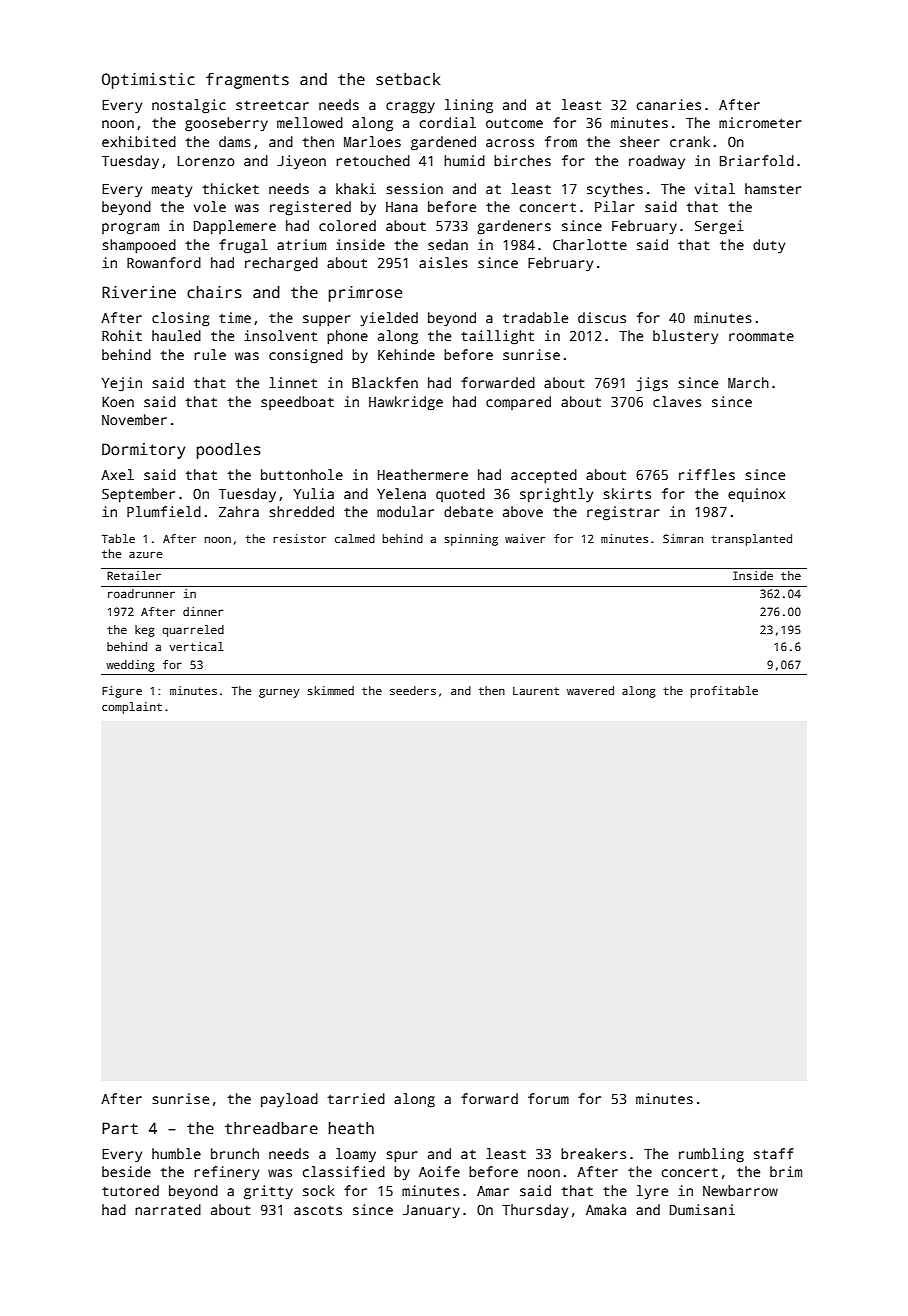 The width and height of the screenshot is (908, 1316). Describe the element at coordinates (760, 122) in the screenshot. I see `micrometer` at that location.
